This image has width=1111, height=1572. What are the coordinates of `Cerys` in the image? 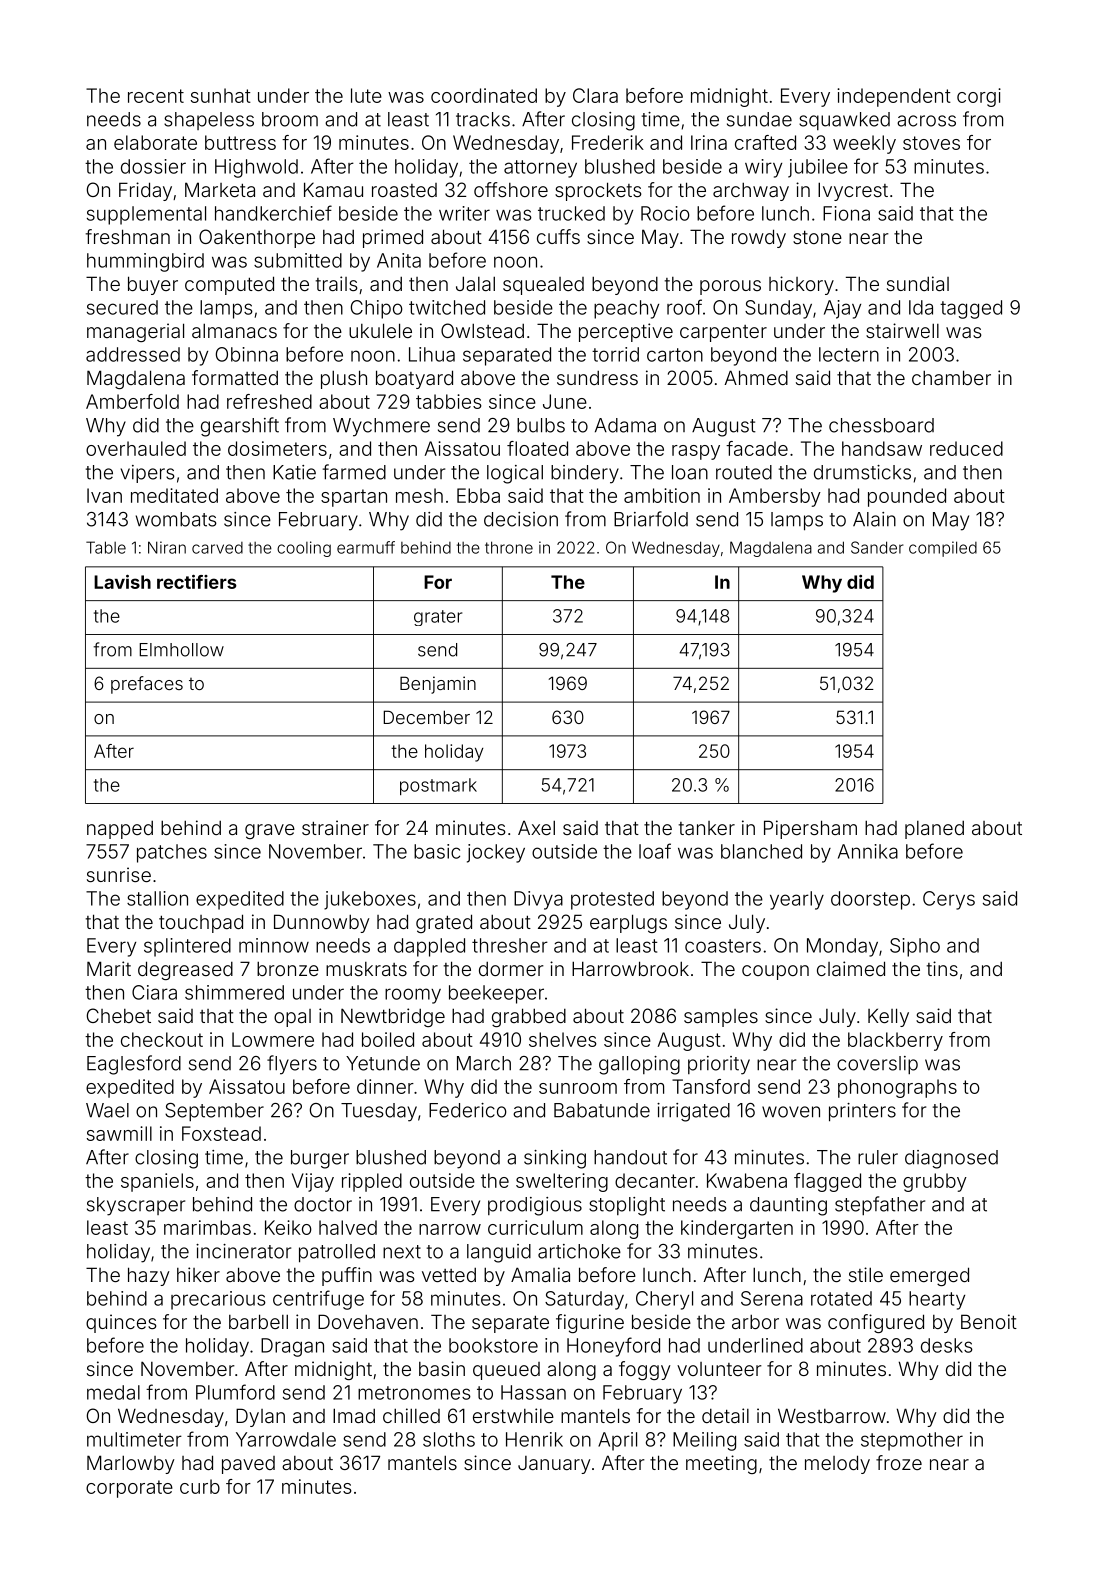 It's located at (949, 900).
